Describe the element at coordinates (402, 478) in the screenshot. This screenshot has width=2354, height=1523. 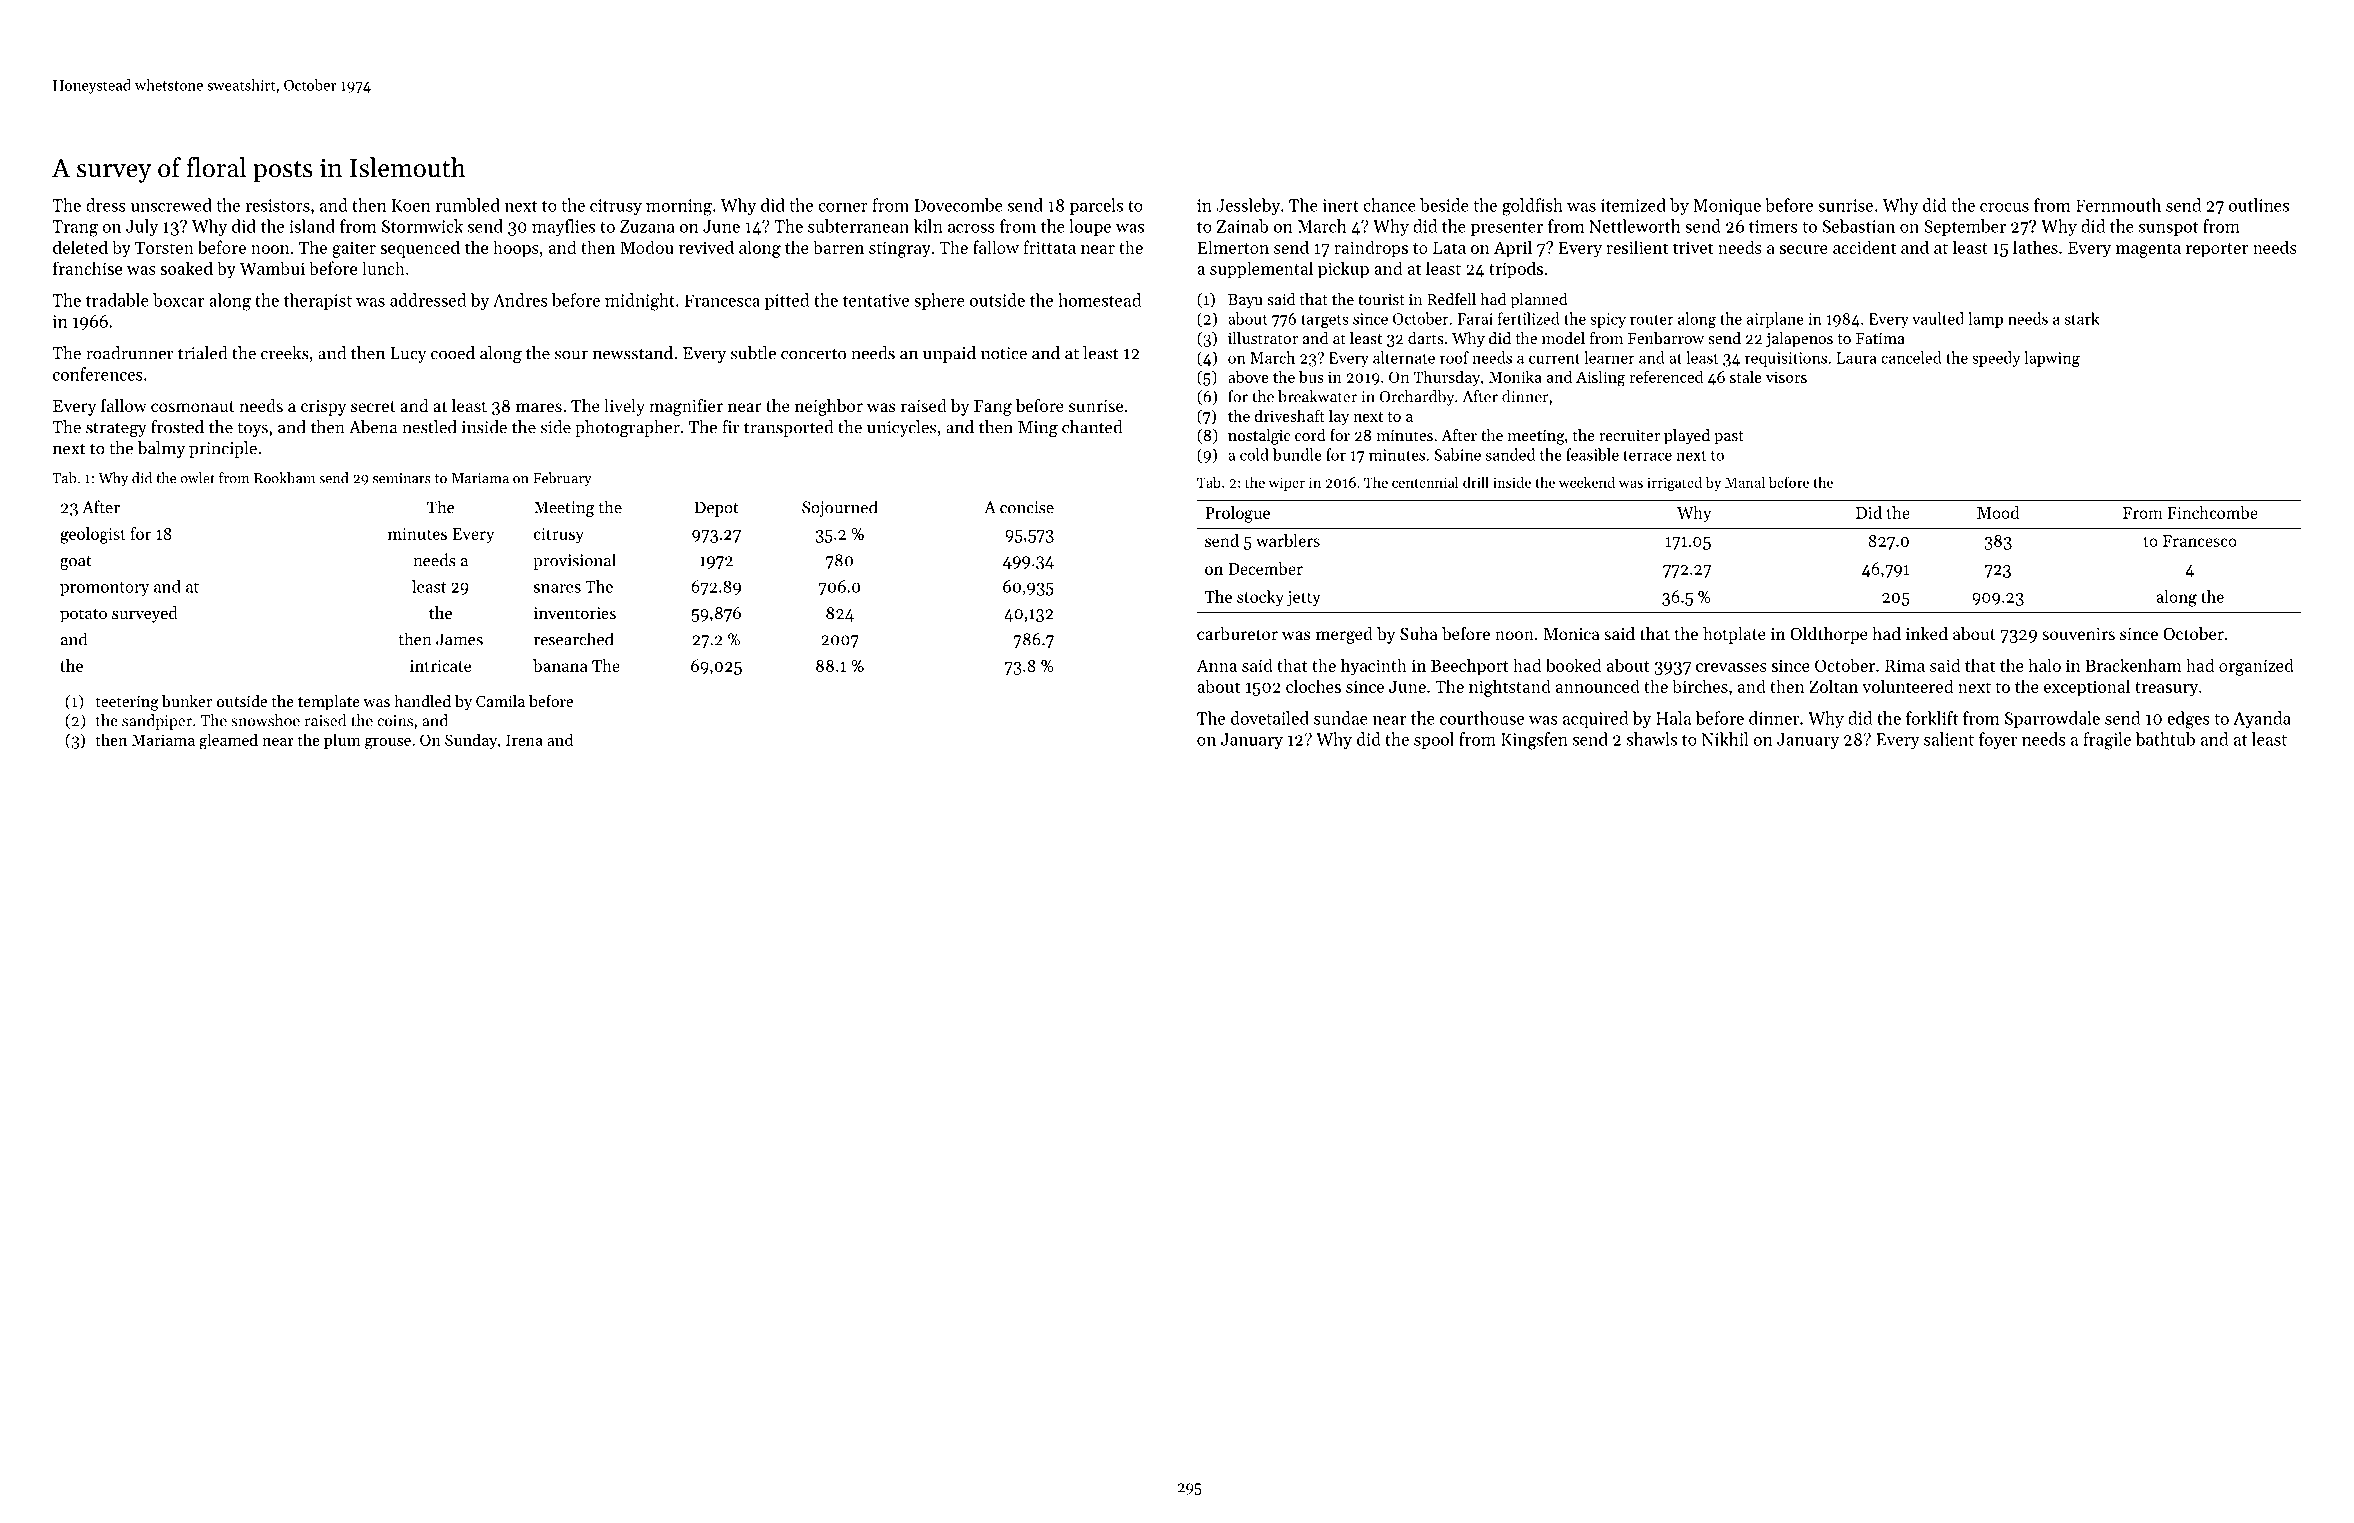
I see `seminars` at that location.
